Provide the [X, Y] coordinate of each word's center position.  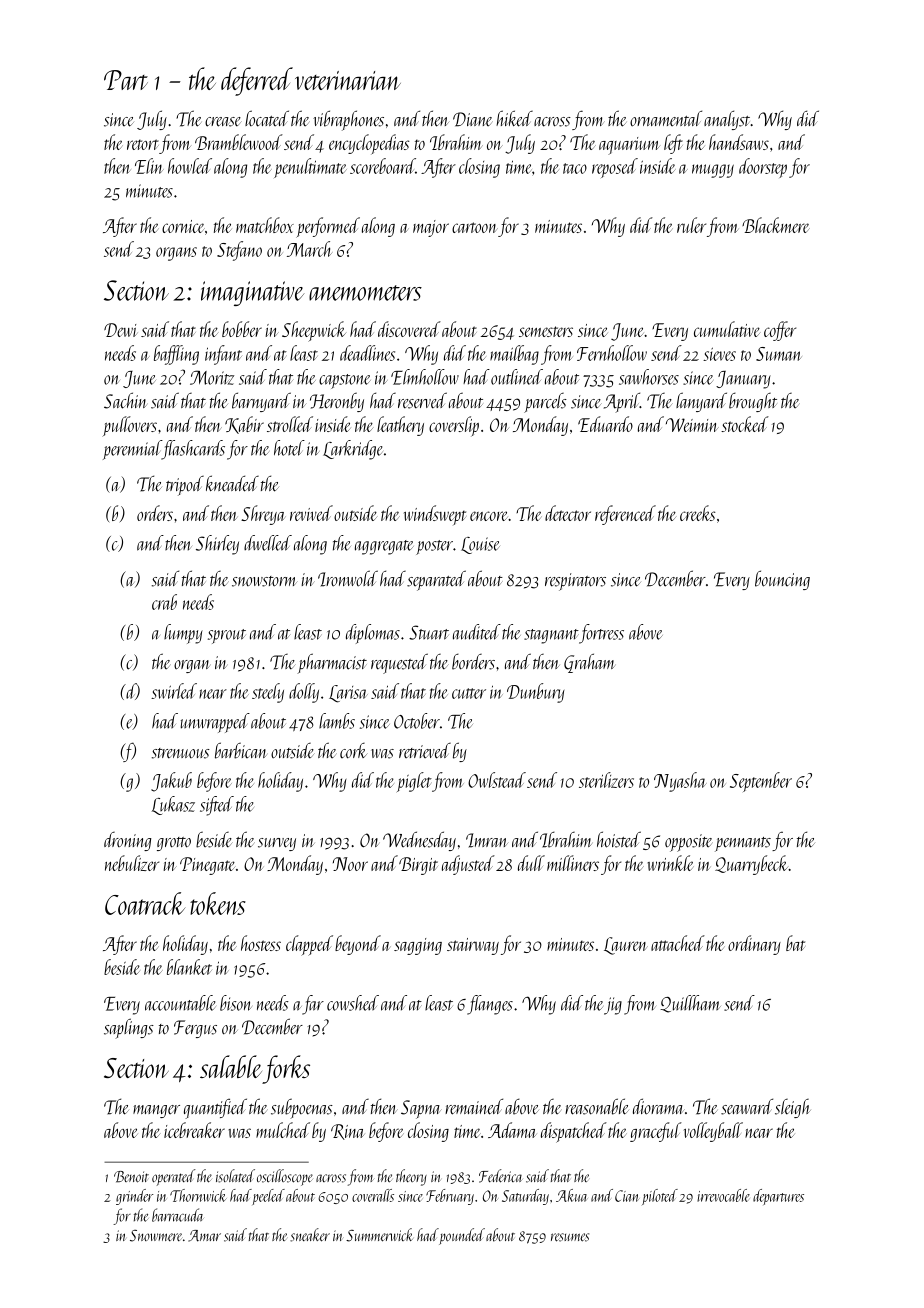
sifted [217, 806]
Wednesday [419, 841]
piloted [660, 1197]
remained [474, 1106]
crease [223, 122]
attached [678, 943]
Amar [204, 1236]
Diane [473, 119]
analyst [727, 120]
